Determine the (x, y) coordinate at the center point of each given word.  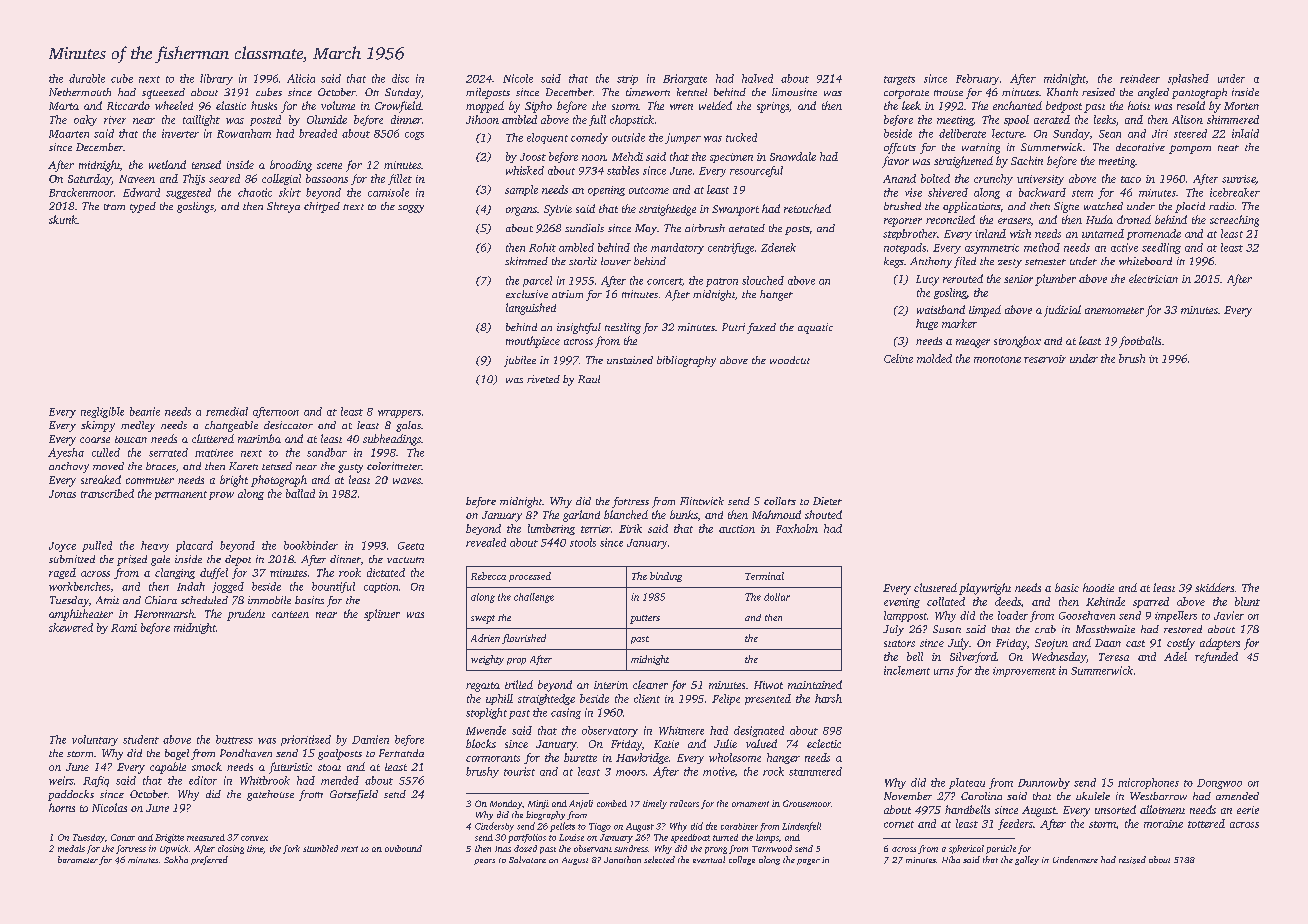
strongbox (1017, 342)
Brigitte (169, 838)
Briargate (685, 79)
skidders (1214, 587)
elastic (231, 105)
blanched (626, 514)
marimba (259, 438)
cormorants (493, 758)
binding (666, 577)
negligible (102, 412)
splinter (382, 615)
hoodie (1098, 587)
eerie (1248, 810)
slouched (763, 280)
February (977, 79)
